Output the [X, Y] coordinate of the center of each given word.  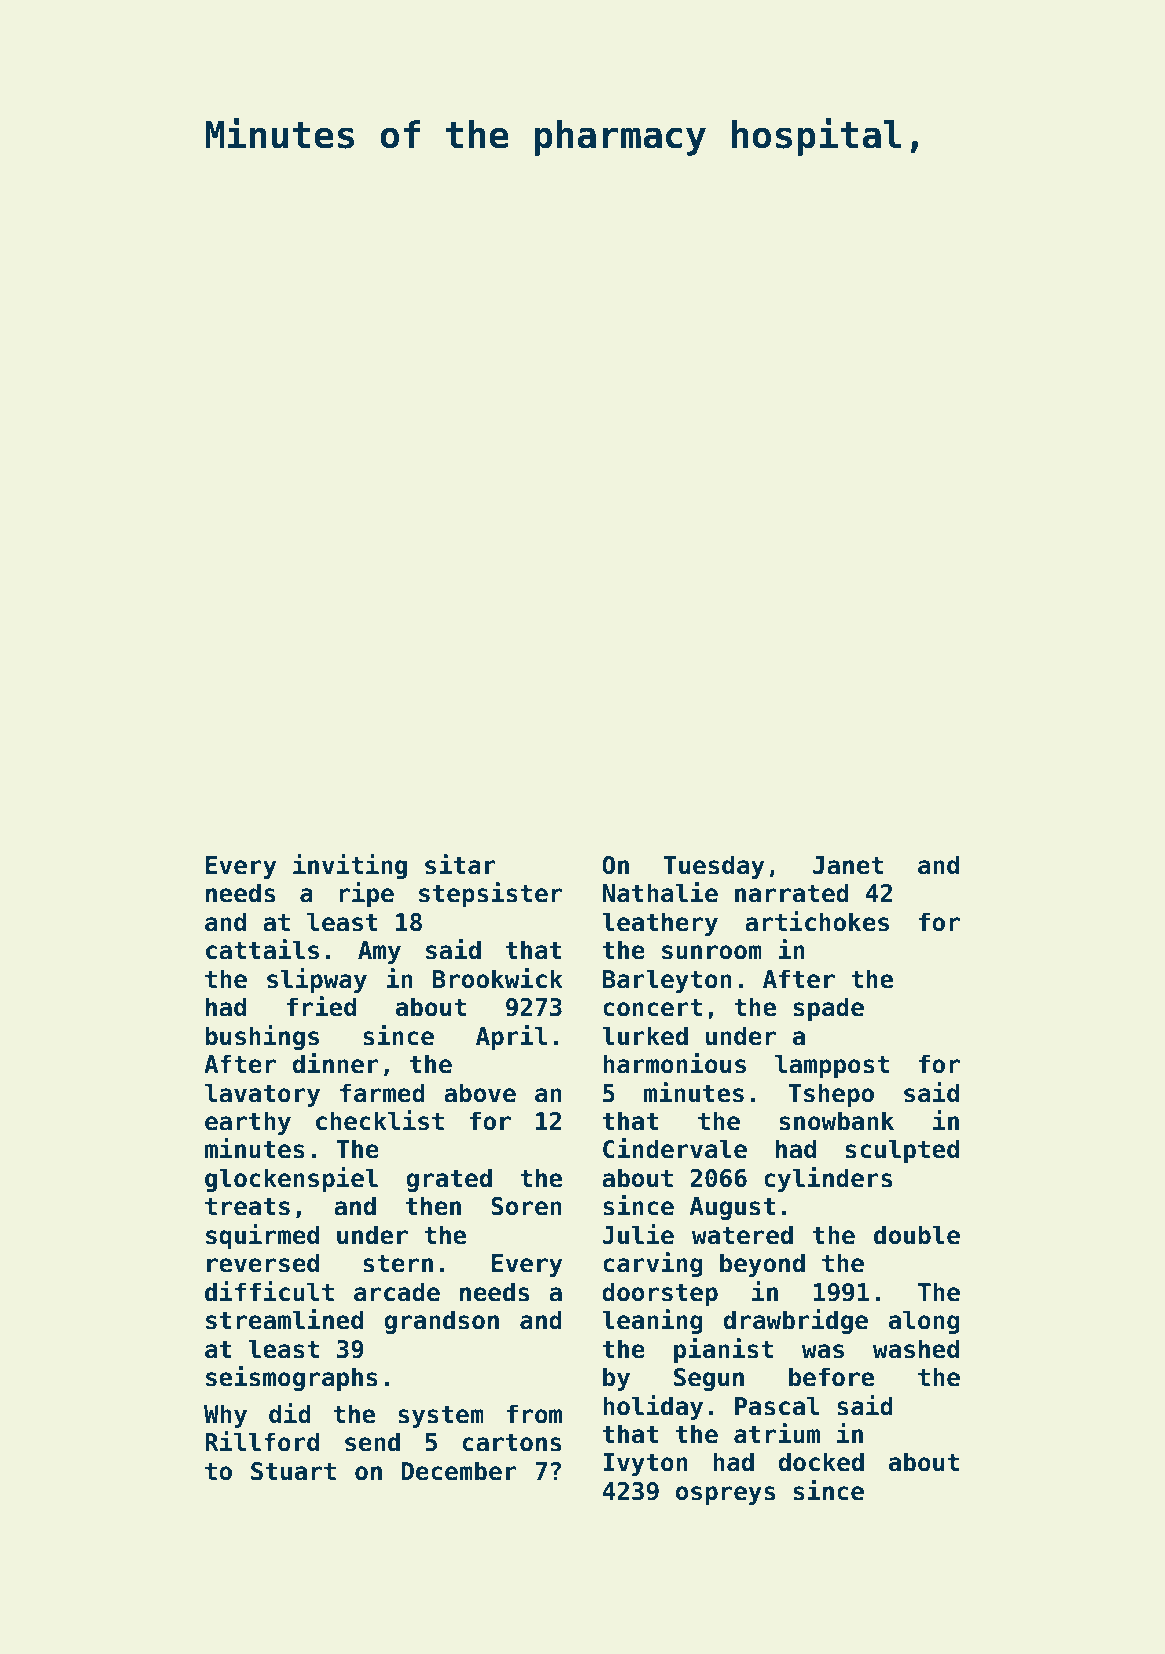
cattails [262, 949]
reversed [263, 1263]
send [372, 1442]
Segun [709, 1379]
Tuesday [714, 867]
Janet [848, 865]
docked [821, 1462]
